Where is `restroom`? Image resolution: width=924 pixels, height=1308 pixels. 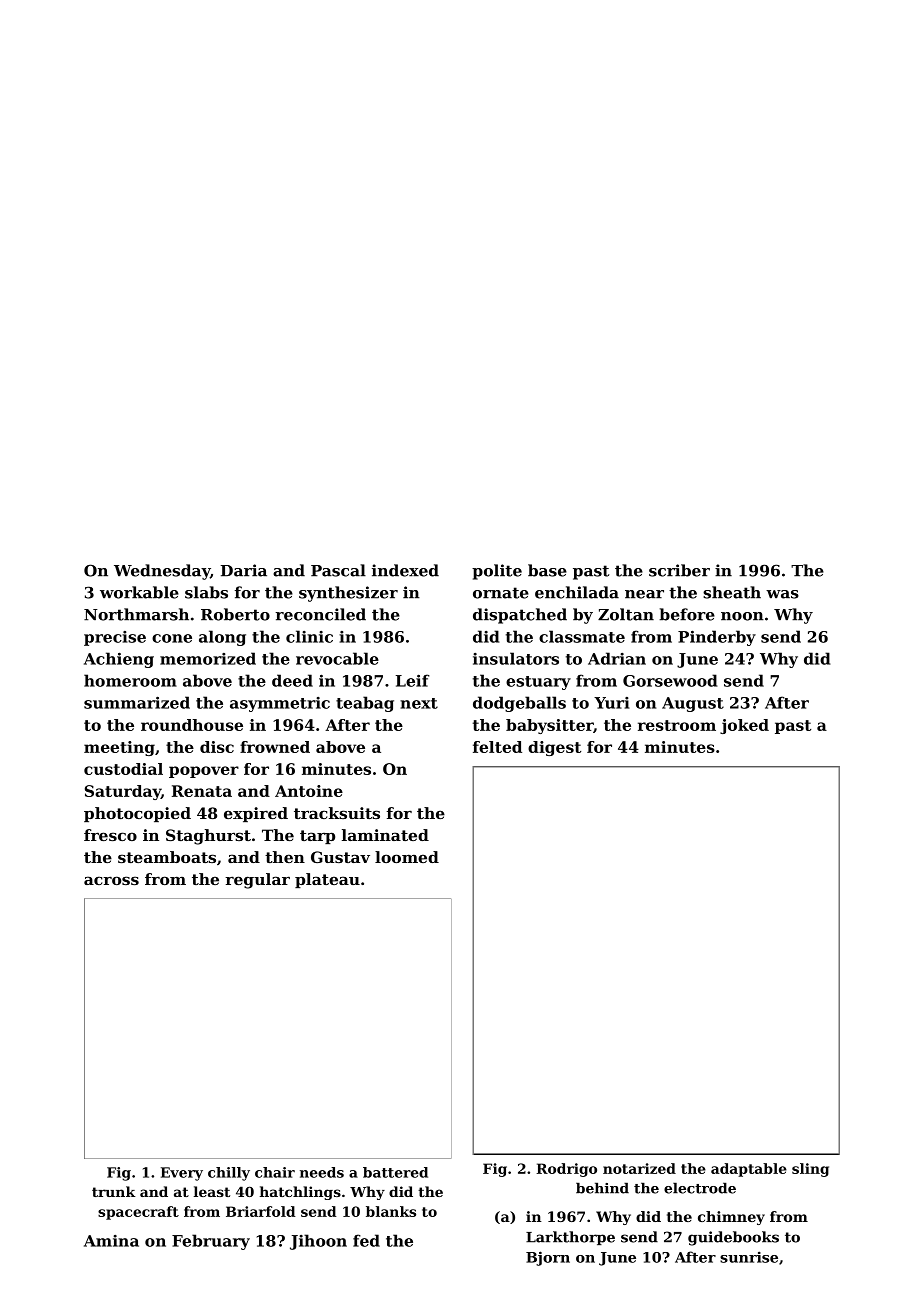
restroom is located at coordinates (677, 725).
